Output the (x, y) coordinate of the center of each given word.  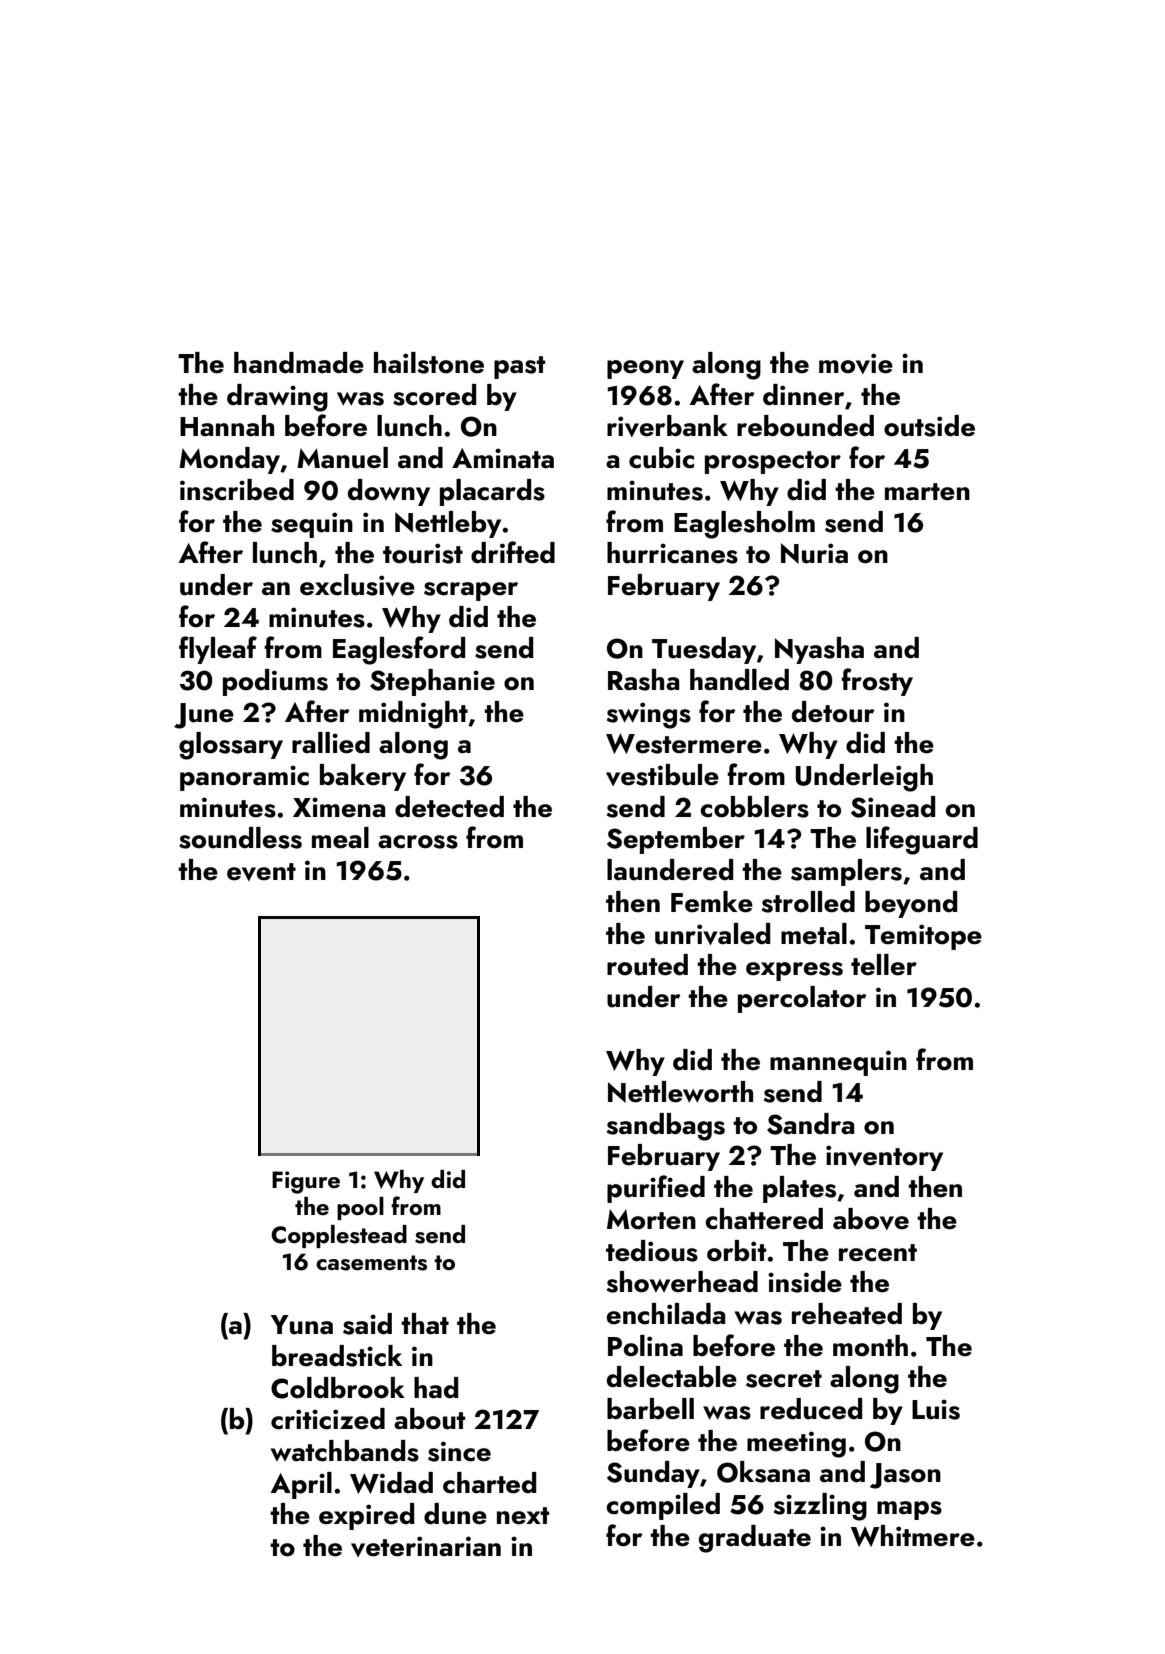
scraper (471, 591)
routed (647, 965)
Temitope (923, 937)
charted (489, 1483)
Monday (229, 460)
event (261, 872)
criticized (328, 1419)
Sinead (893, 807)
